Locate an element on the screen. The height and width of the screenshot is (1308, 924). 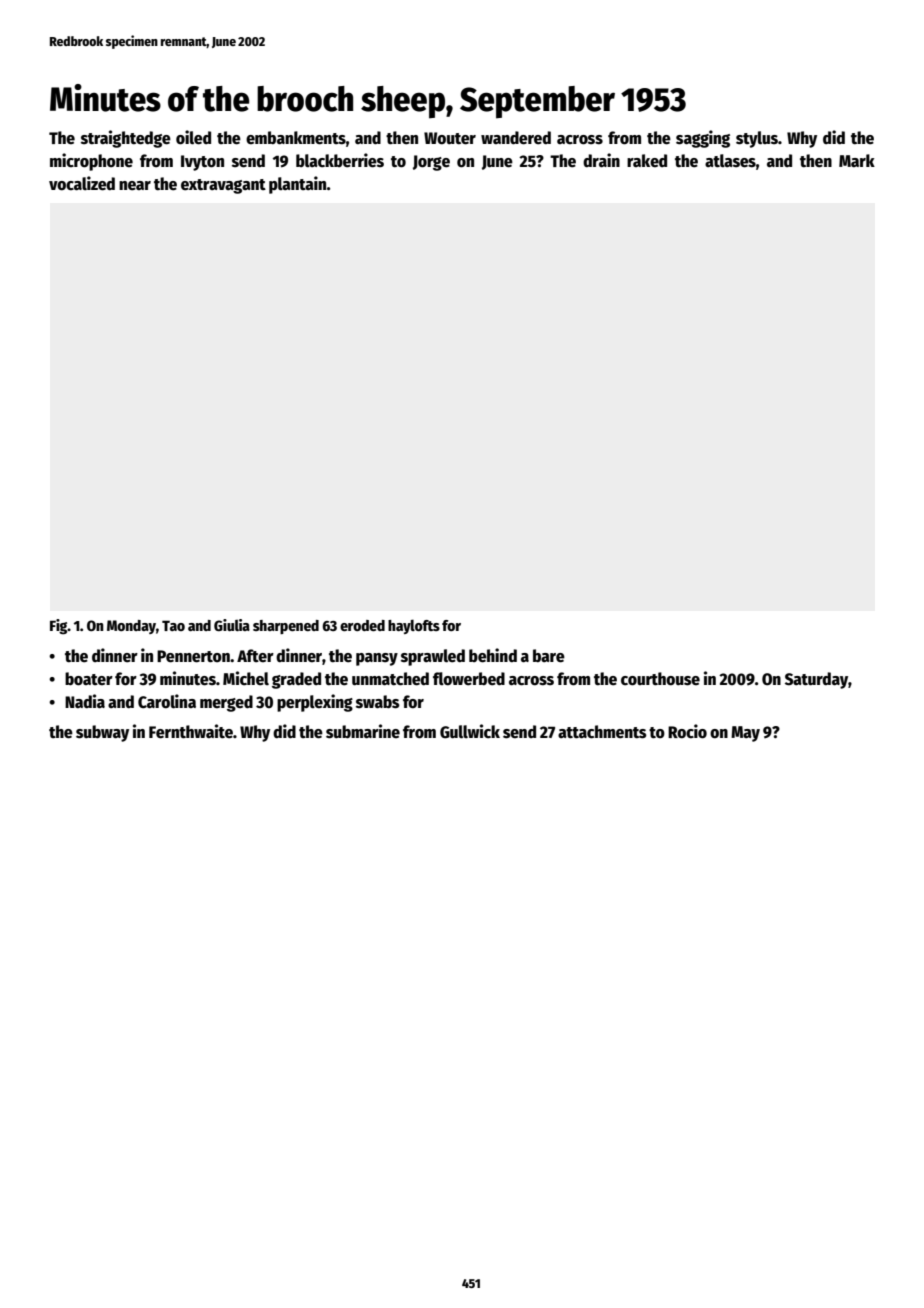
pansy is located at coordinates (377, 659).
